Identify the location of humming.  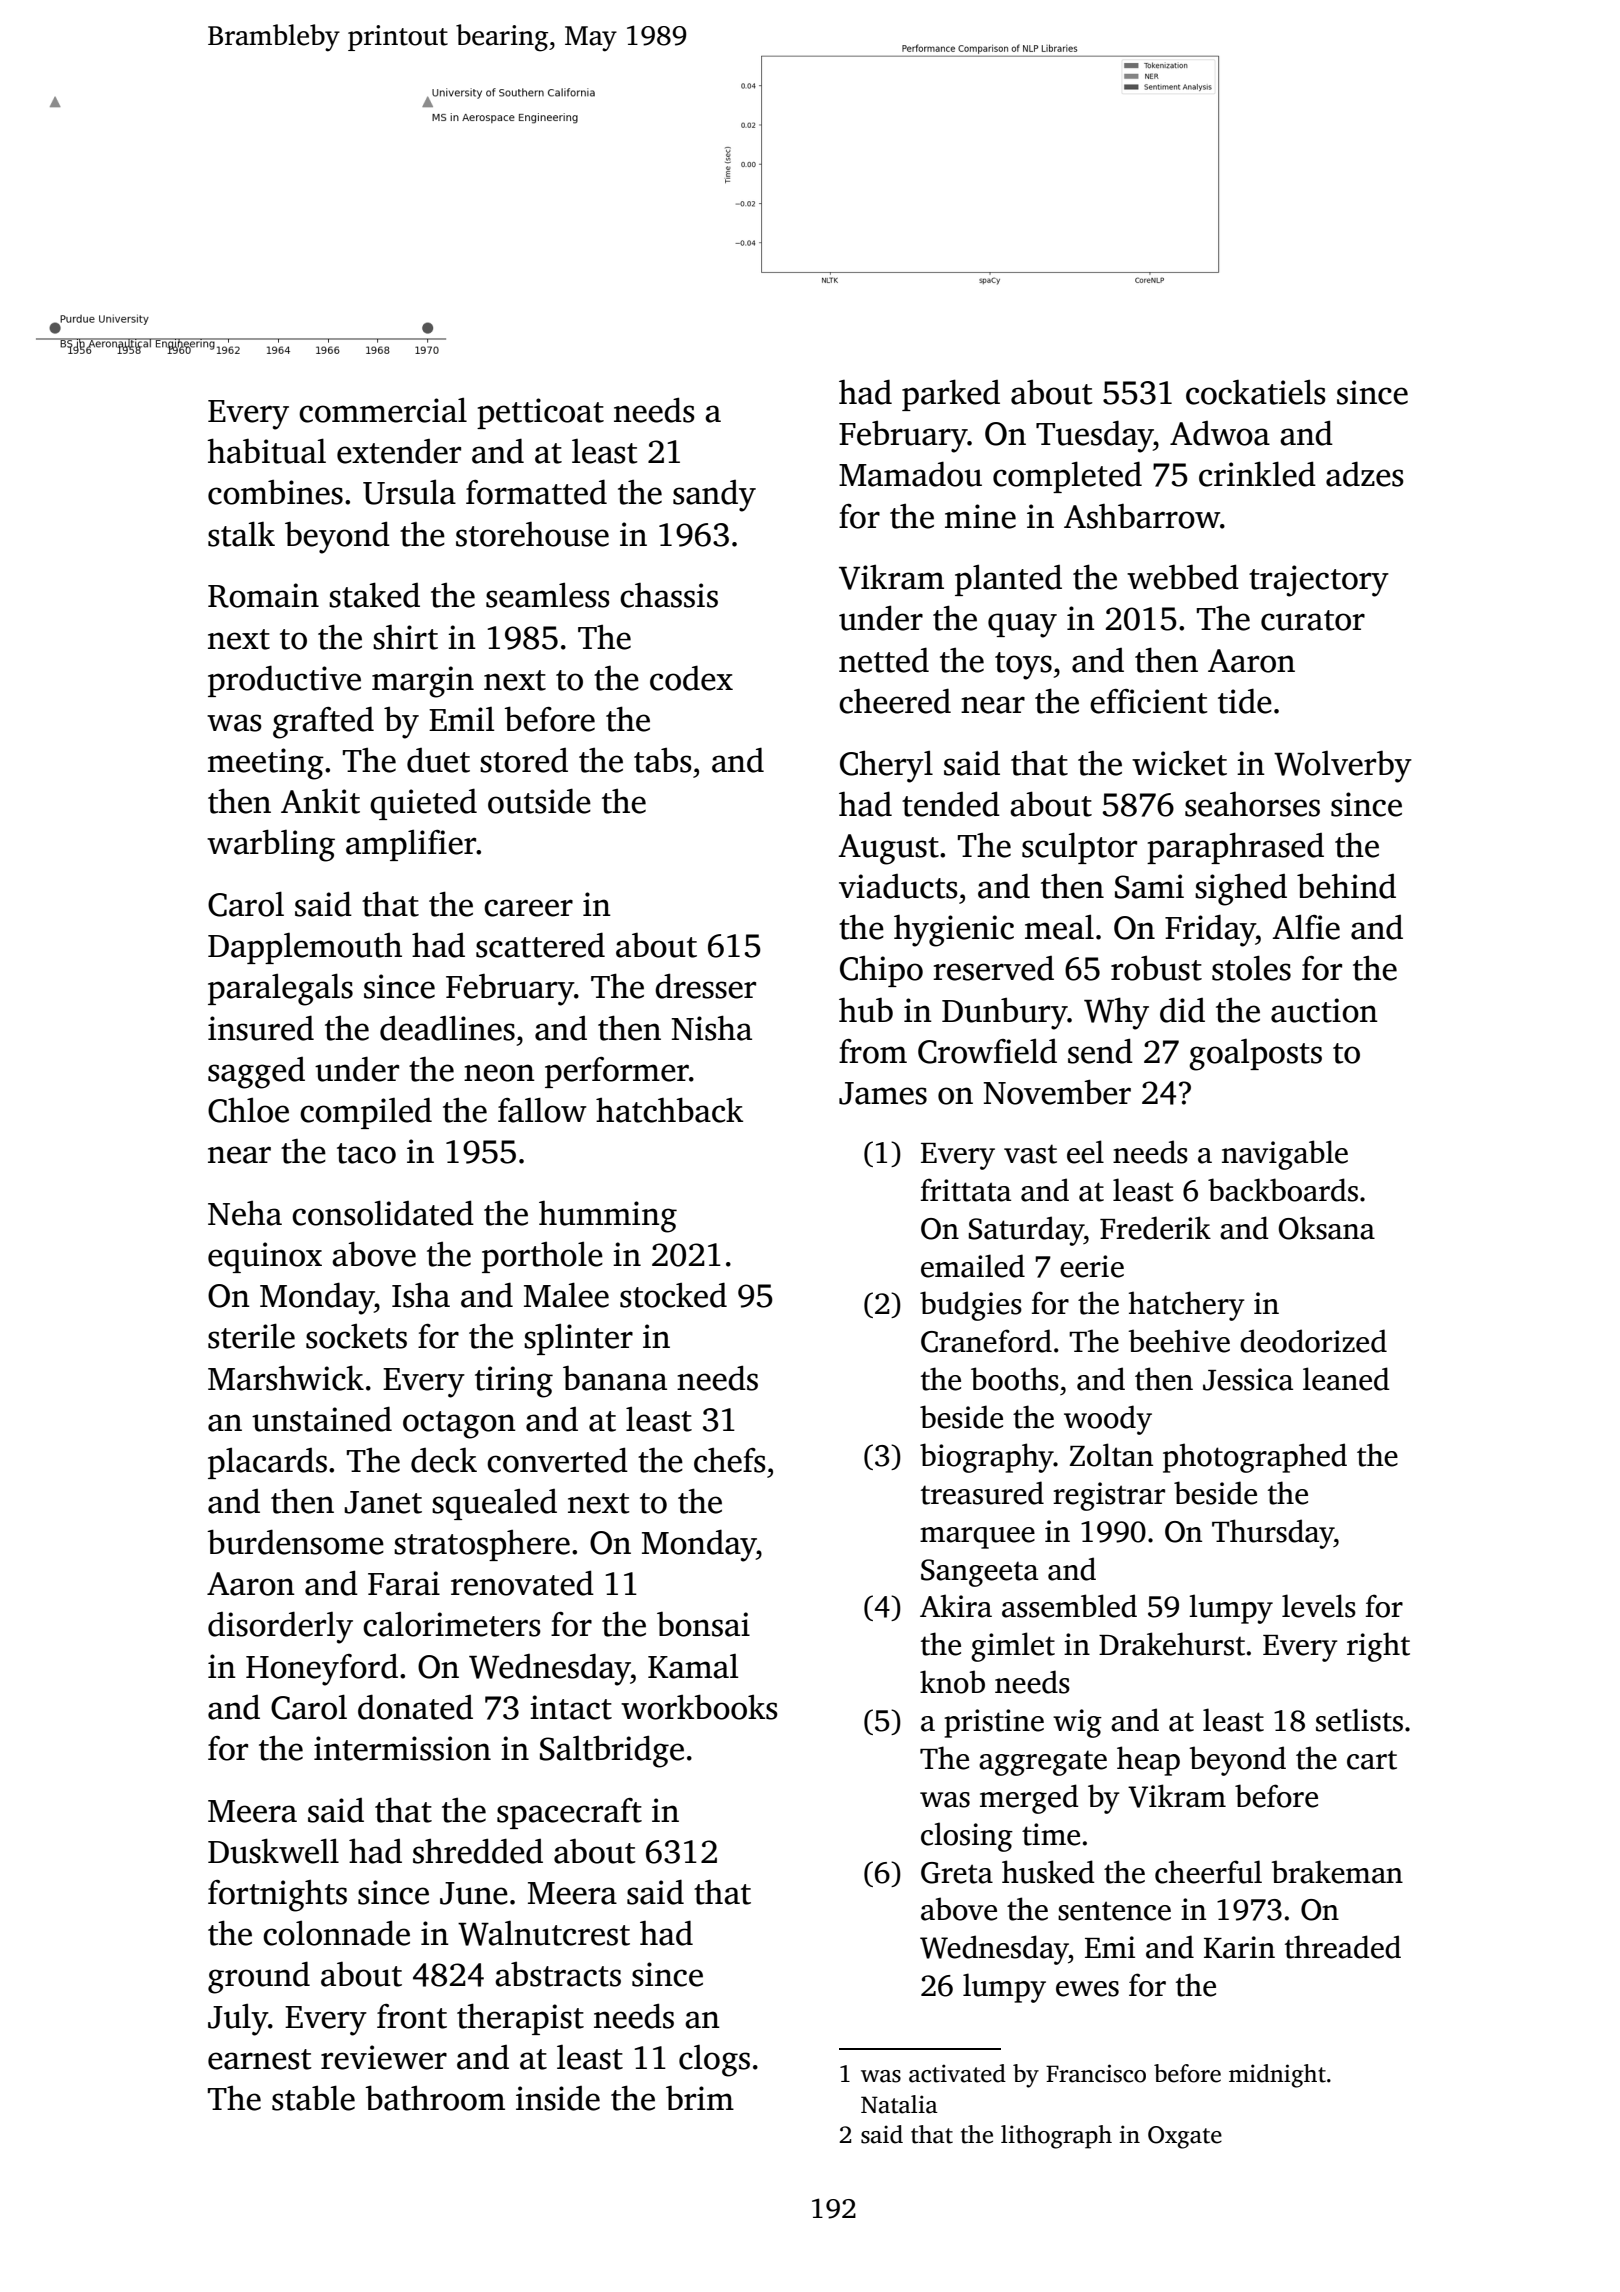
(608, 1216).
